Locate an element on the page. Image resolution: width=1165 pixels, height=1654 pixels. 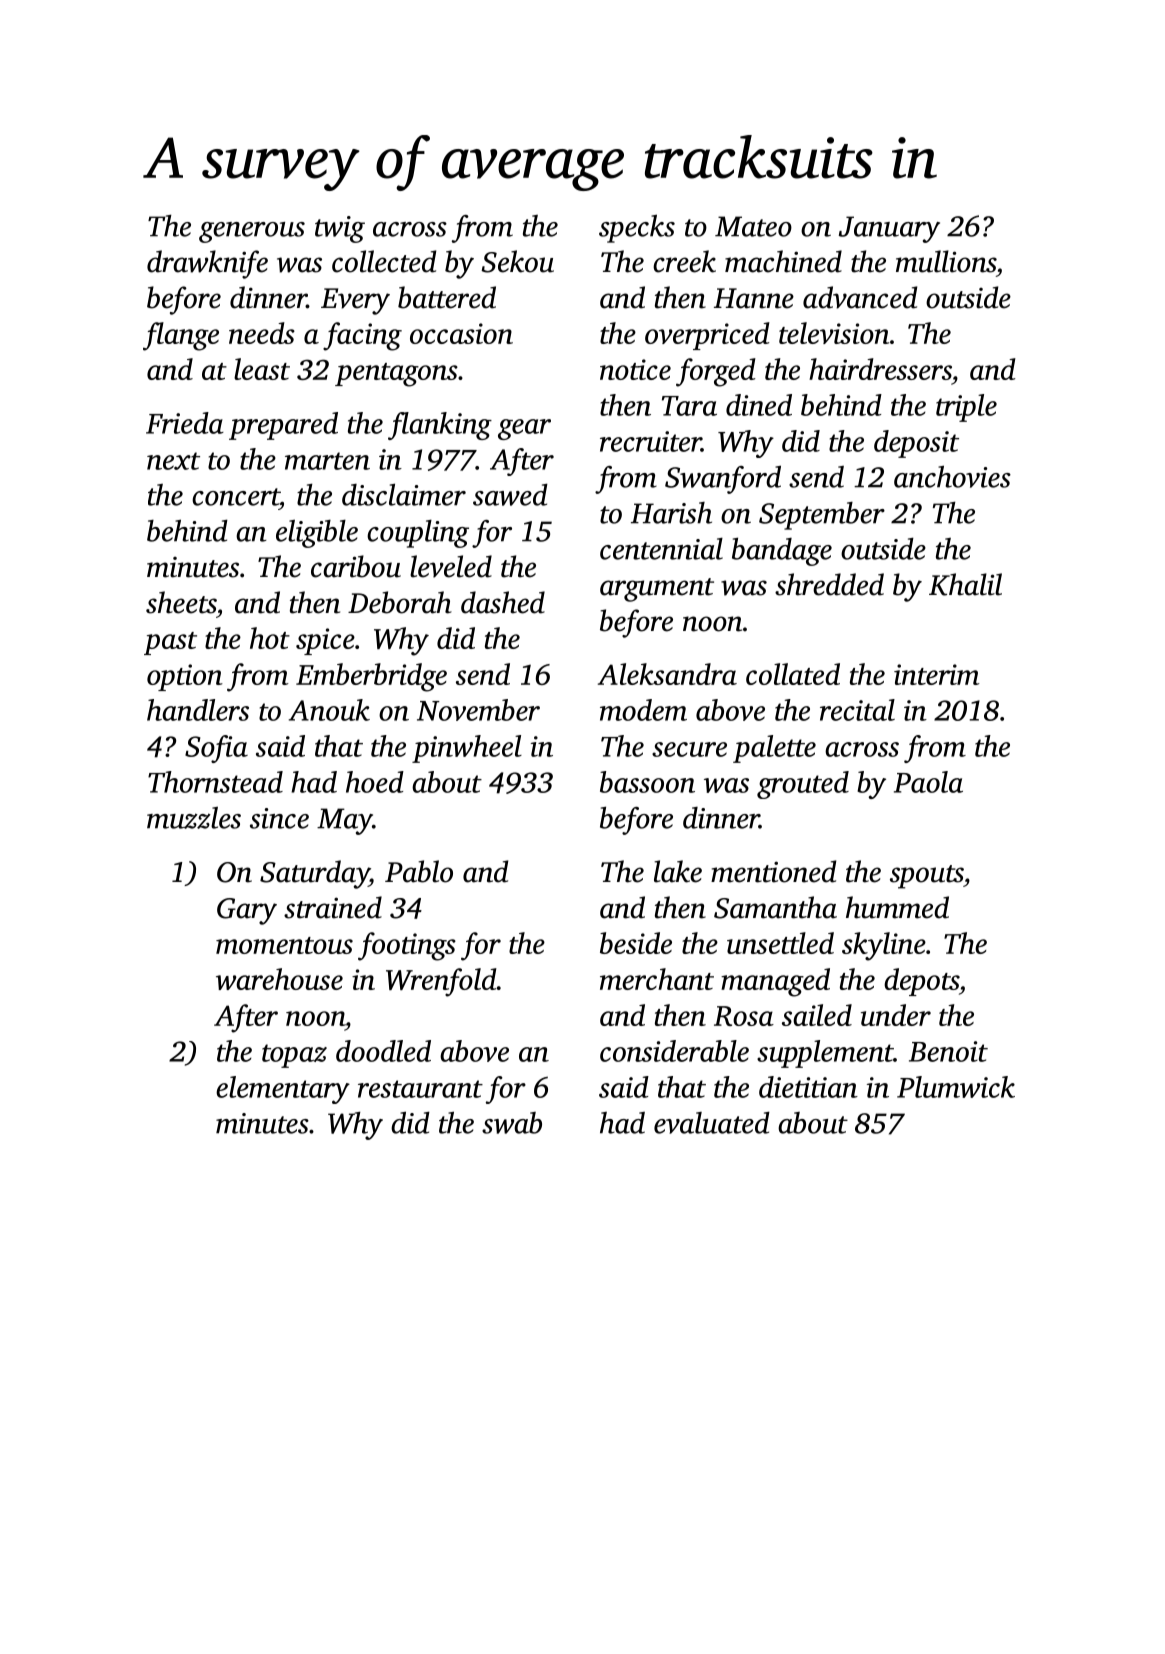
Emberbridge is located at coordinates (371, 677).
